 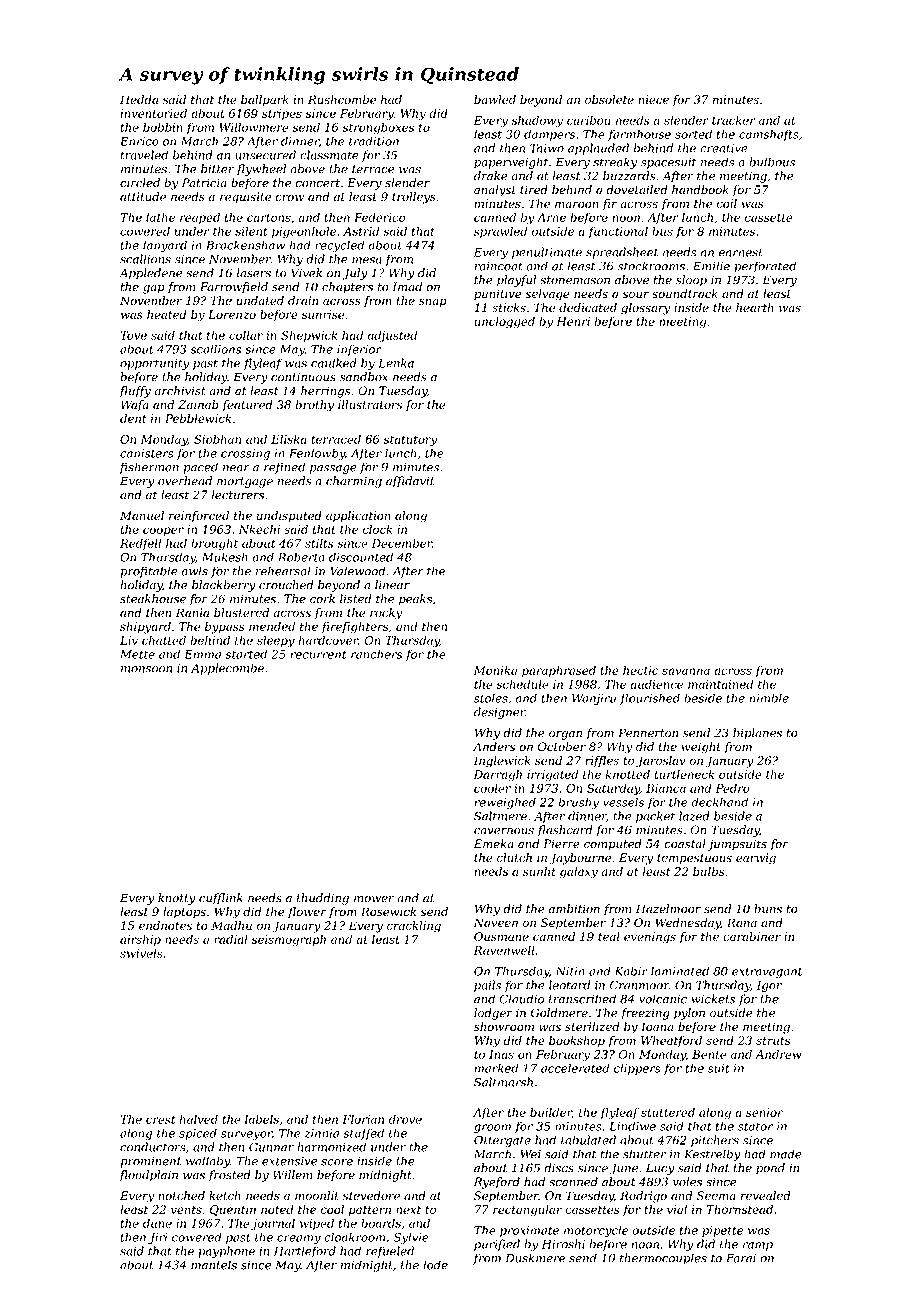 I want to click on discs, so click(x=559, y=1168).
